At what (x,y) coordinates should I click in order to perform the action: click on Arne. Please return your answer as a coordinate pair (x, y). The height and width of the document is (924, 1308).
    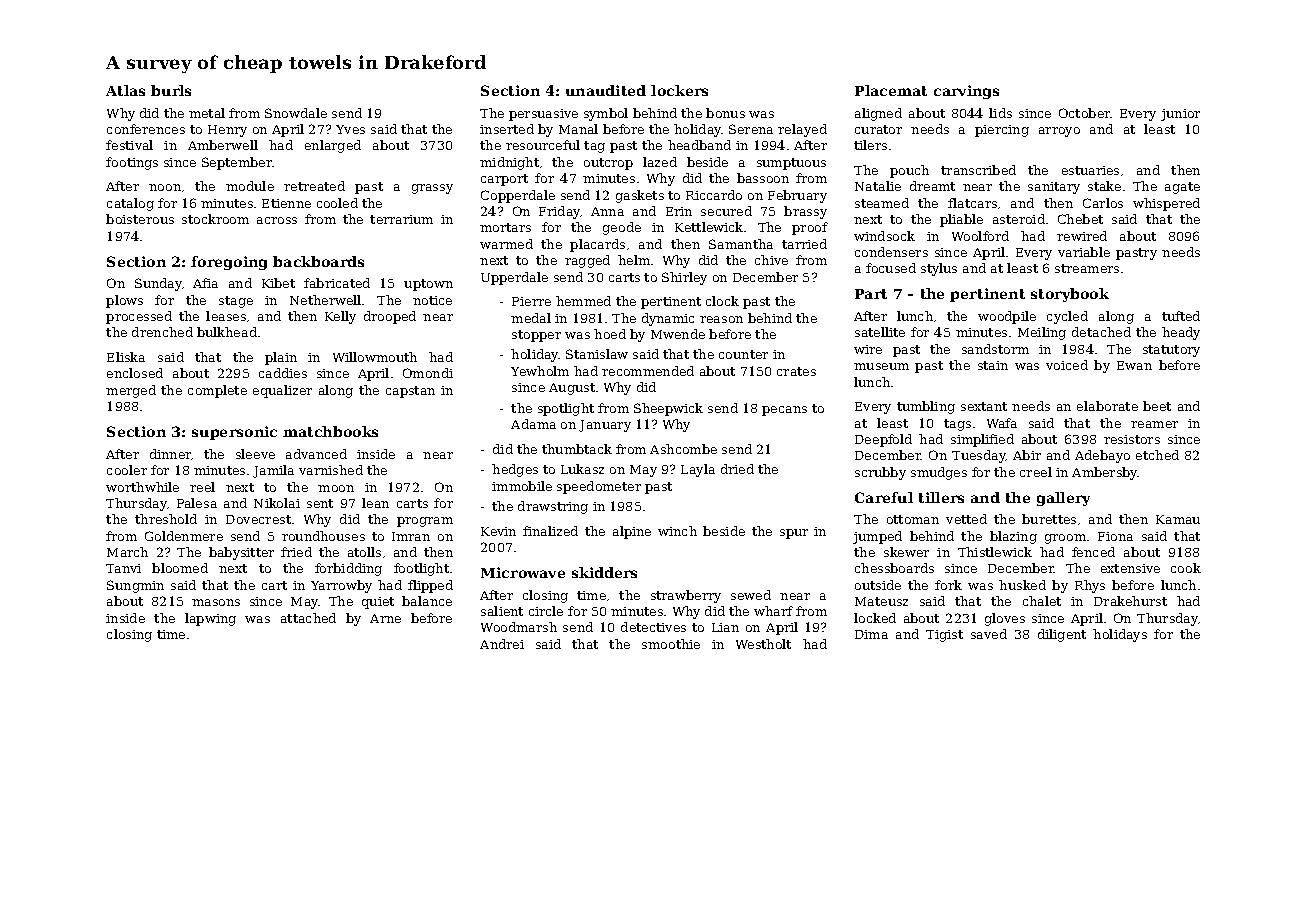
    Looking at the image, I should click on (385, 618).
